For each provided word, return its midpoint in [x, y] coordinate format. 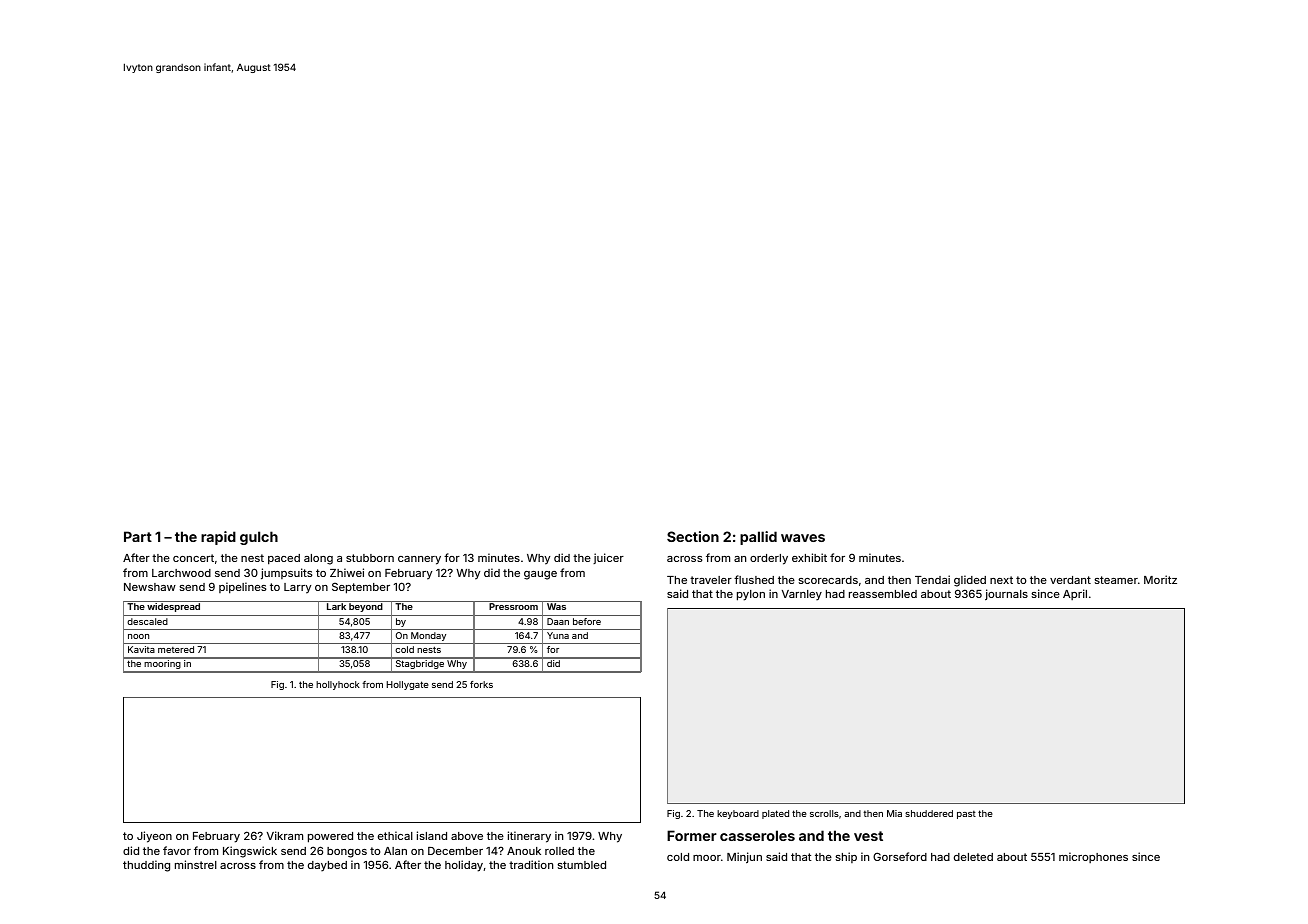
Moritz [1160, 579]
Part [138, 536]
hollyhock [338, 685]
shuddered [929, 813]
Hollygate [407, 685]
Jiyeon [154, 837]
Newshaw [150, 587]
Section [693, 536]
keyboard [738, 814]
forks [481, 684]
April [1075, 594]
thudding [146, 866]
